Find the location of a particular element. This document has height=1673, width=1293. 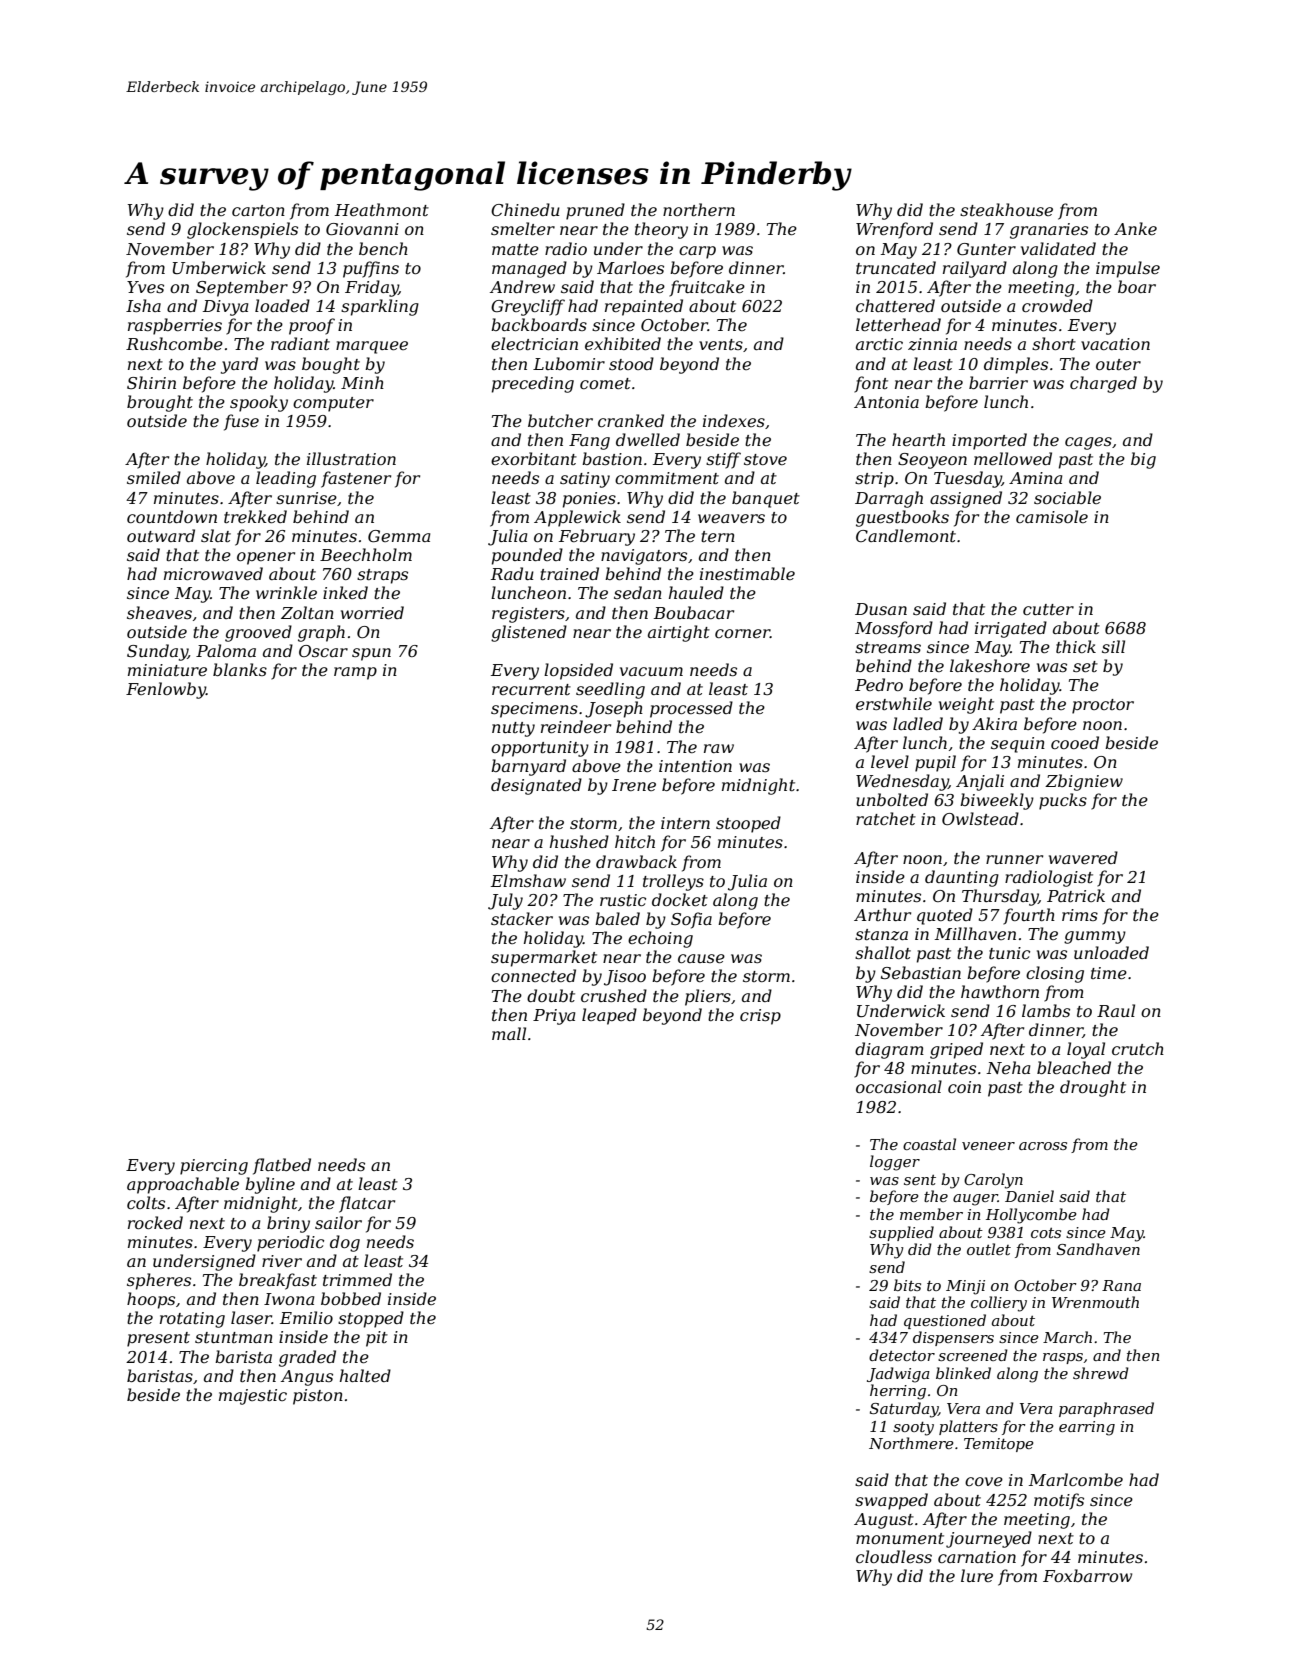

Carolyn is located at coordinates (993, 1181).
